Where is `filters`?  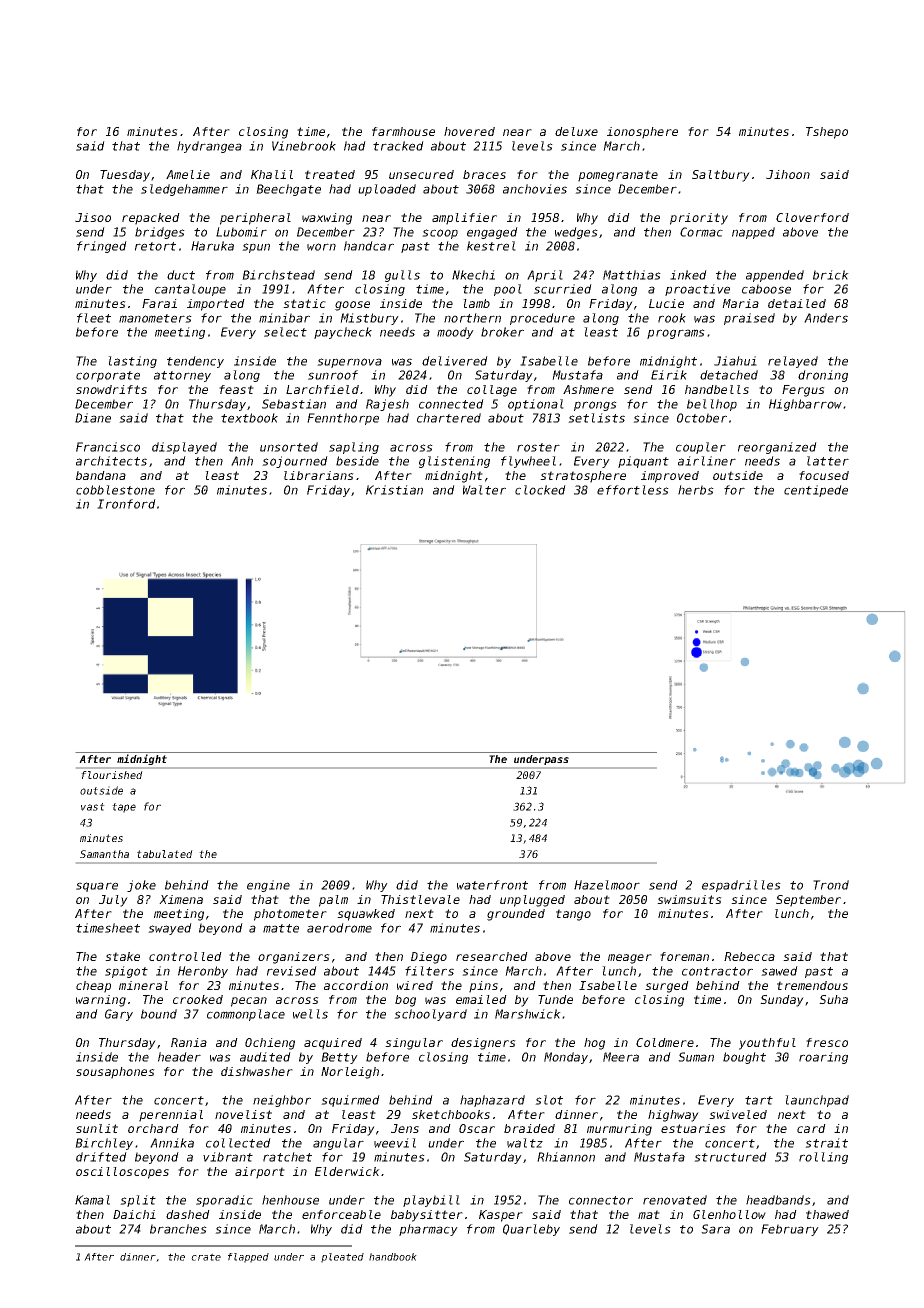
filters is located at coordinates (429, 971).
